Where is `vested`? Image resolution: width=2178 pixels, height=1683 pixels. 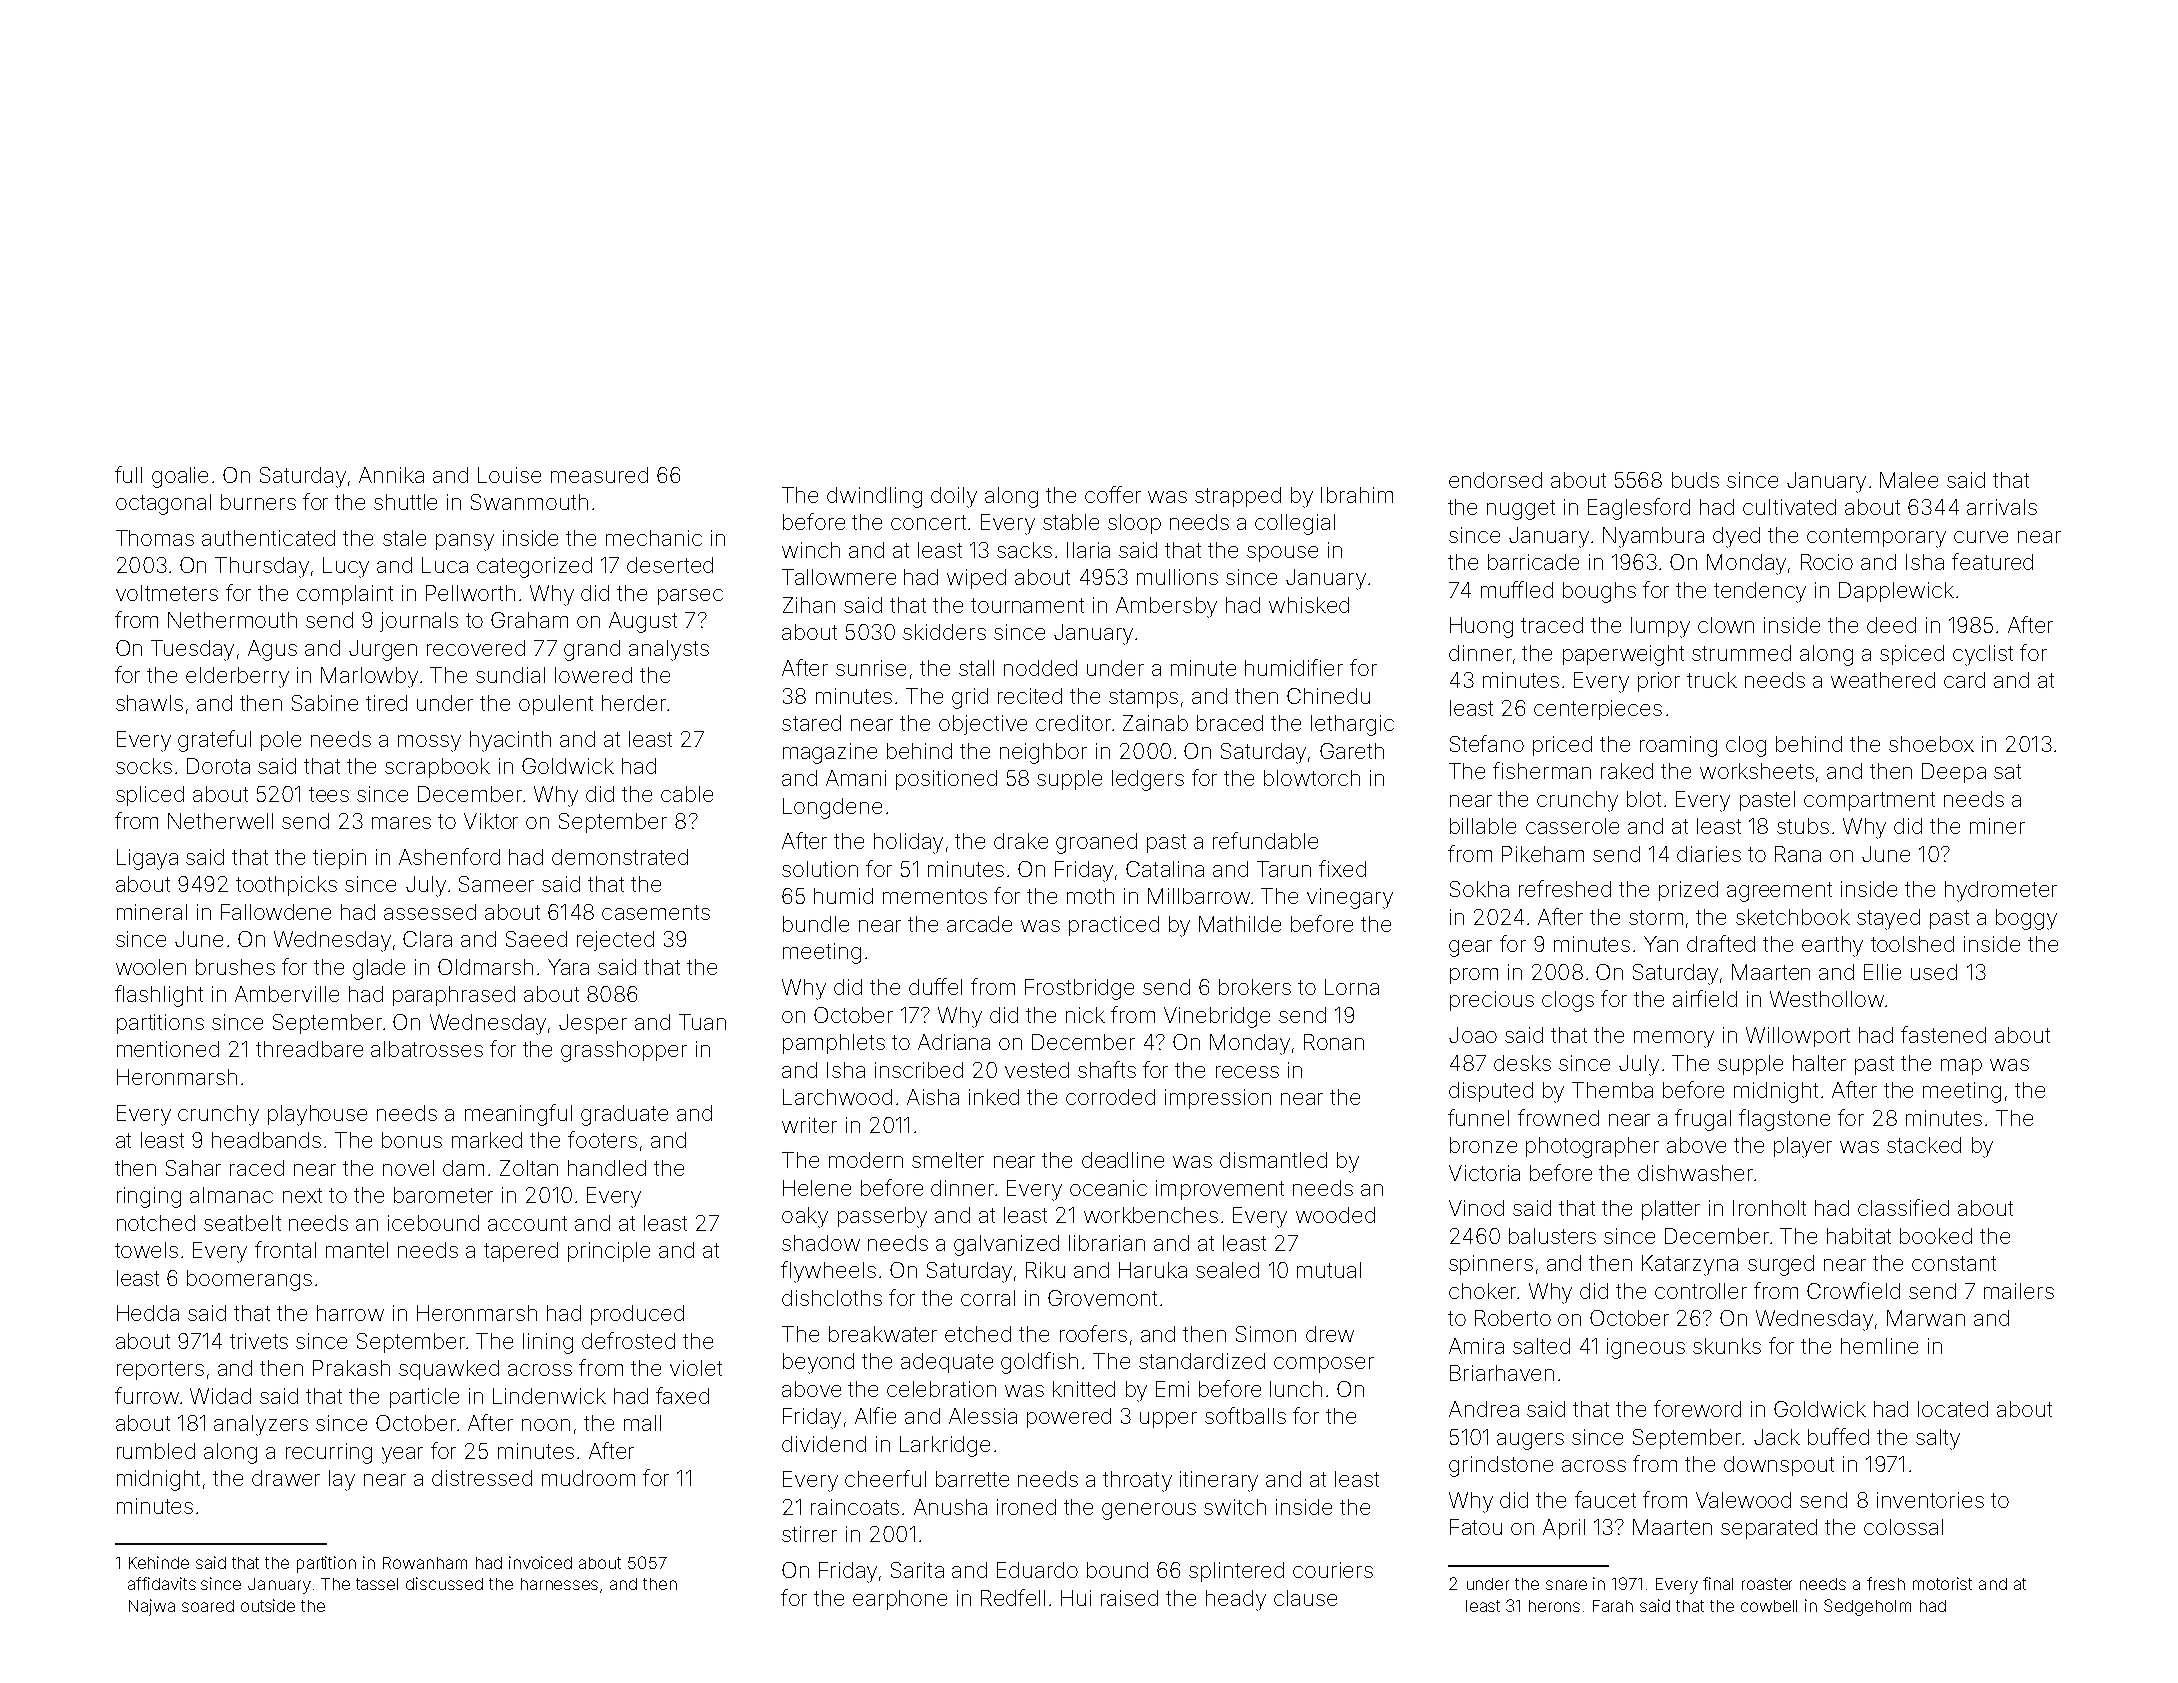
vested is located at coordinates (1037, 1070).
